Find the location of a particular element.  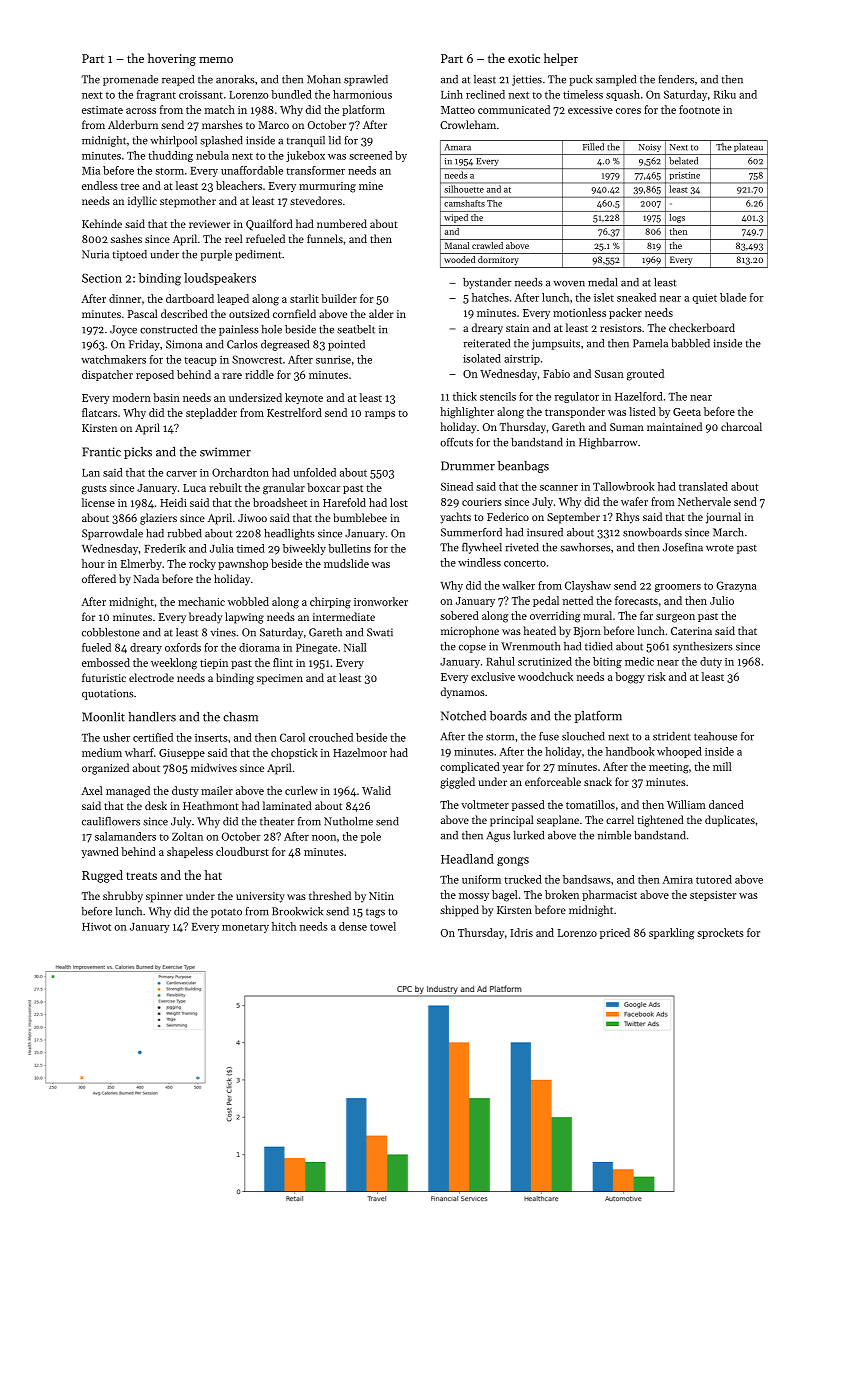

fenders is located at coordinates (676, 79).
